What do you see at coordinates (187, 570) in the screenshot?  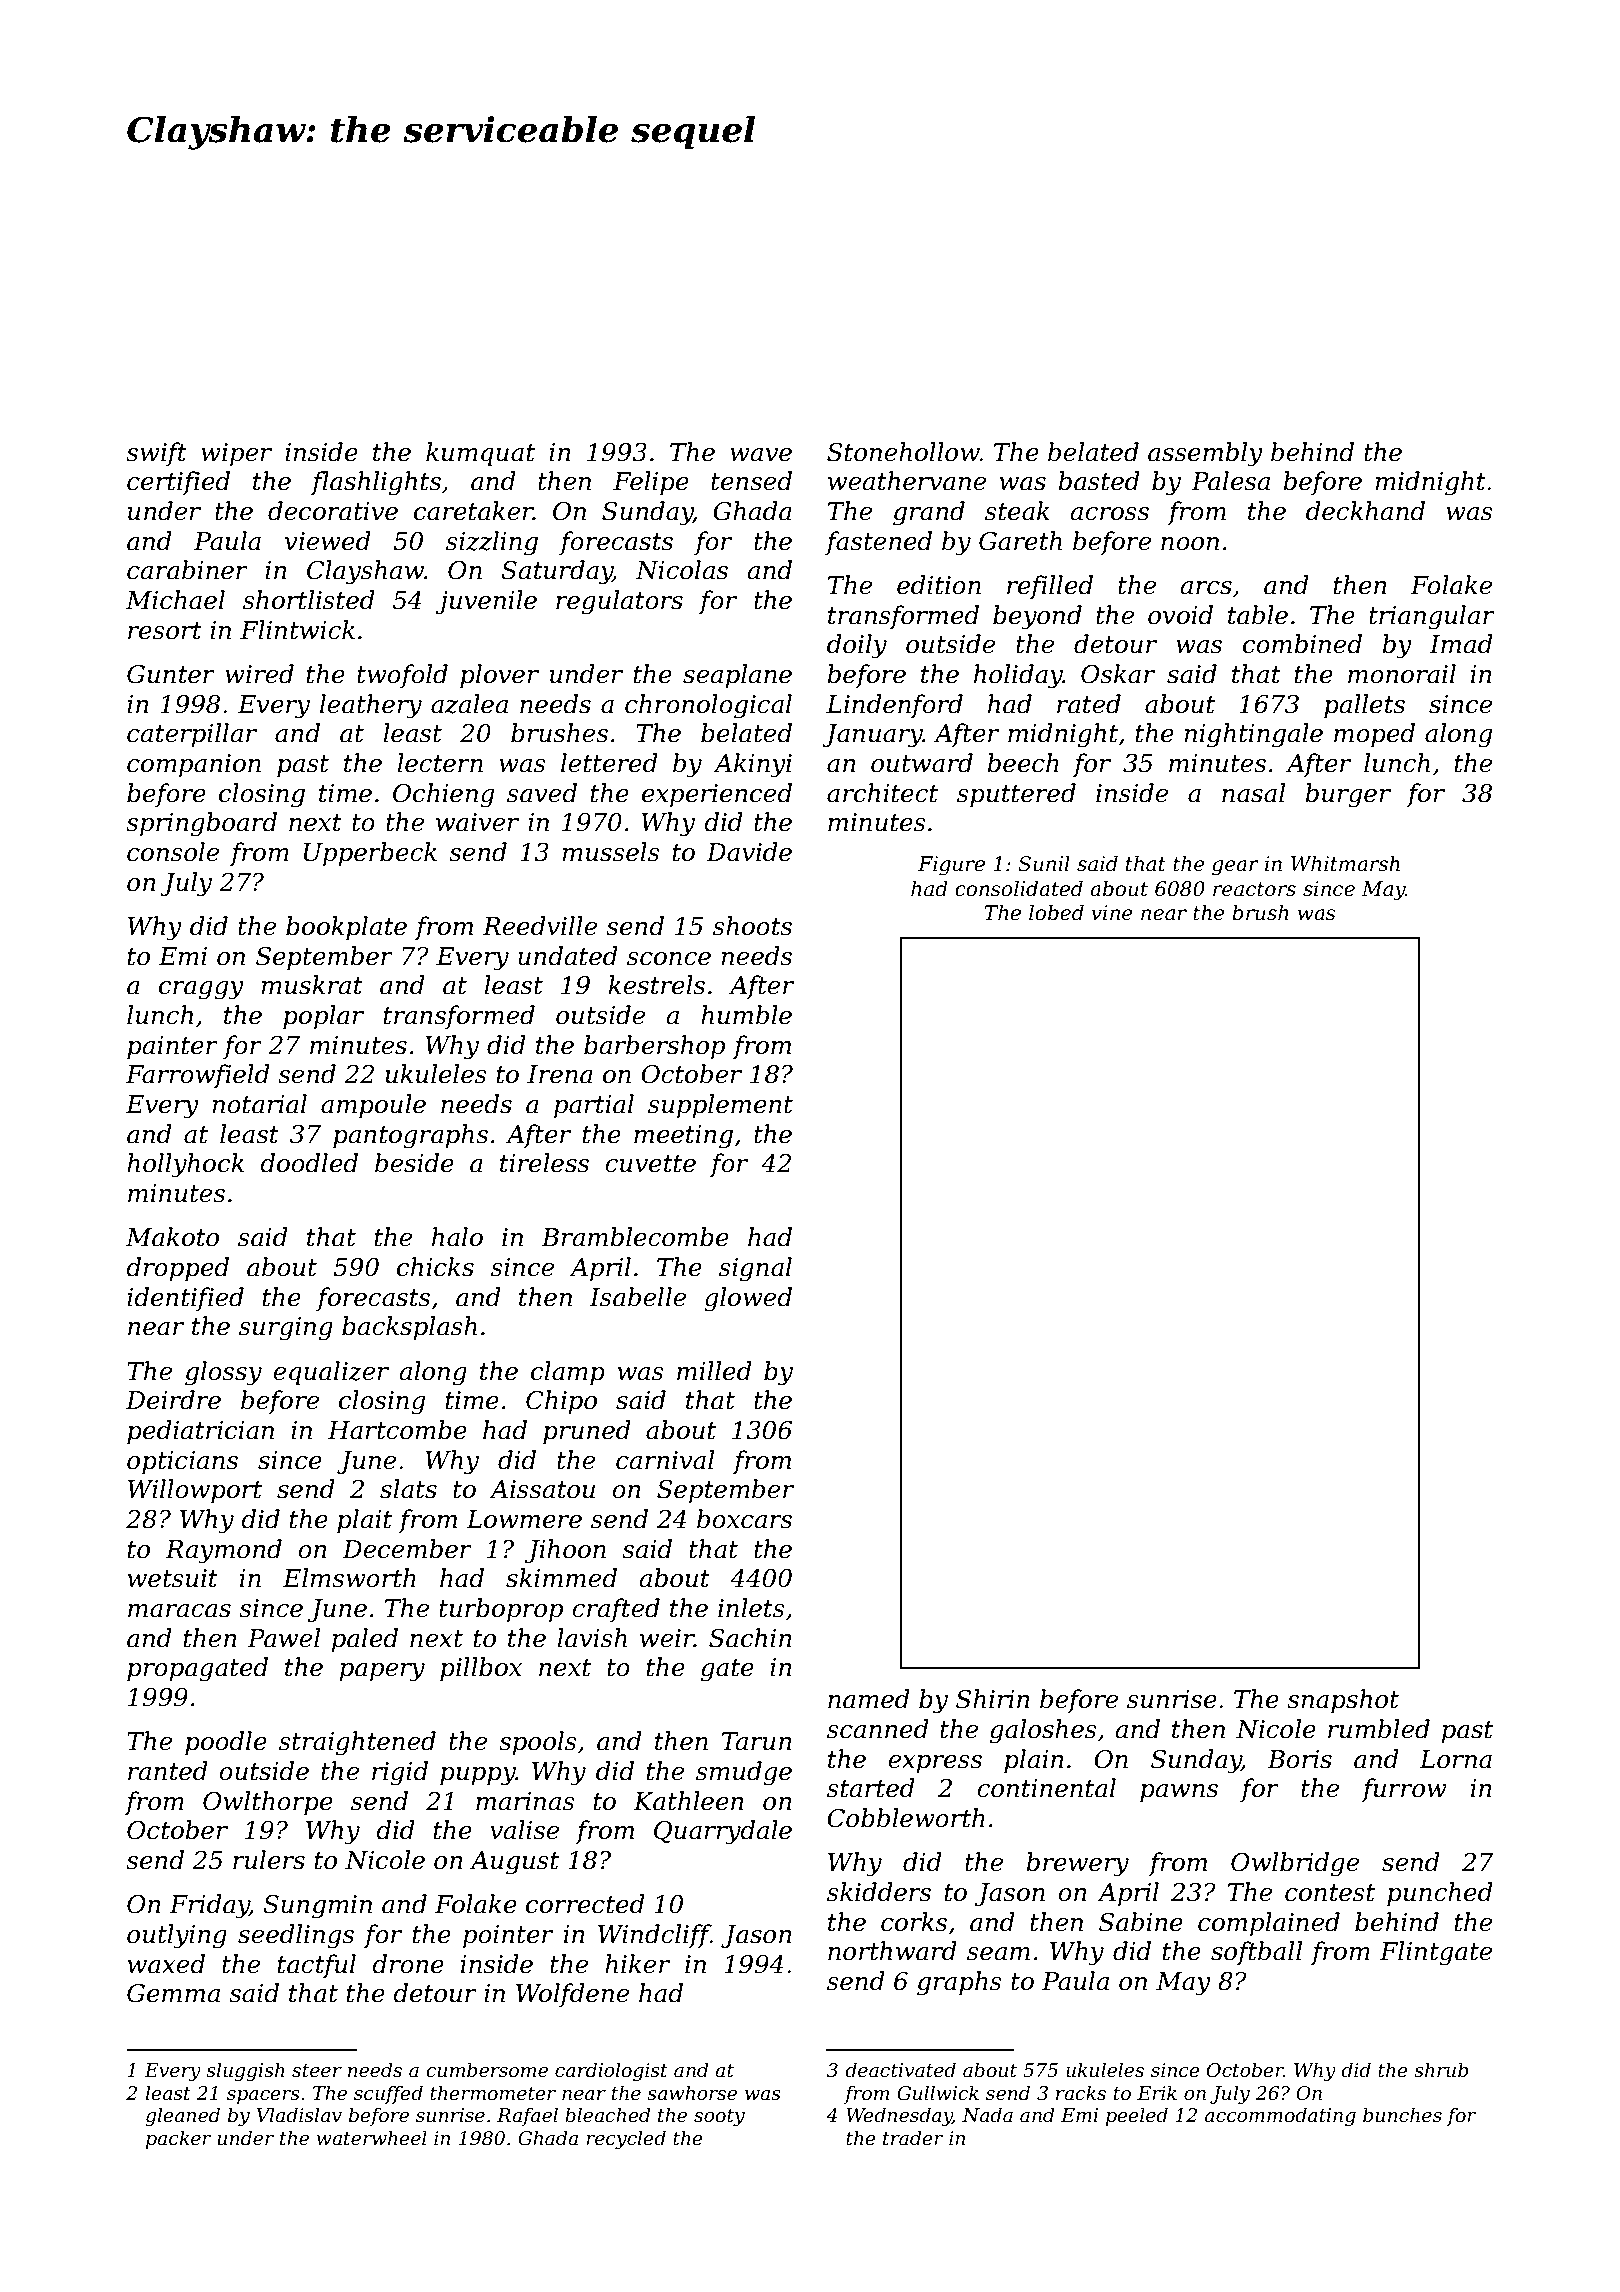 I see `carabiner` at bounding box center [187, 570].
